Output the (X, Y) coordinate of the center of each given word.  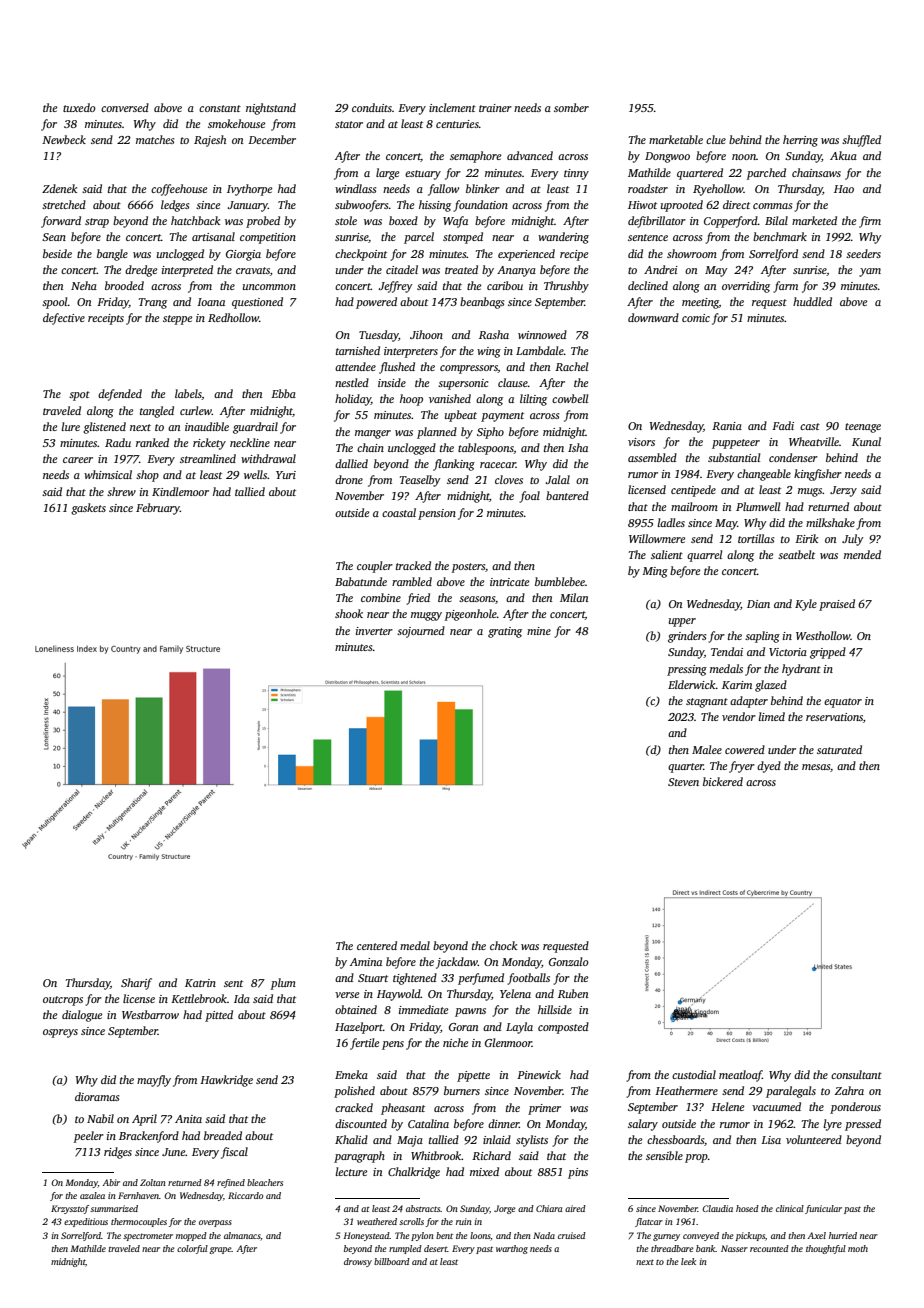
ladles (671, 522)
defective (64, 319)
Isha (578, 447)
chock (503, 945)
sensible (664, 1155)
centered (377, 945)
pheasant (403, 1109)
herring (800, 141)
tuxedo (79, 107)
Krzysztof (70, 1209)
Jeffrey (396, 287)
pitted (219, 1016)
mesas (816, 767)
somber (571, 107)
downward (653, 317)
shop (147, 476)
